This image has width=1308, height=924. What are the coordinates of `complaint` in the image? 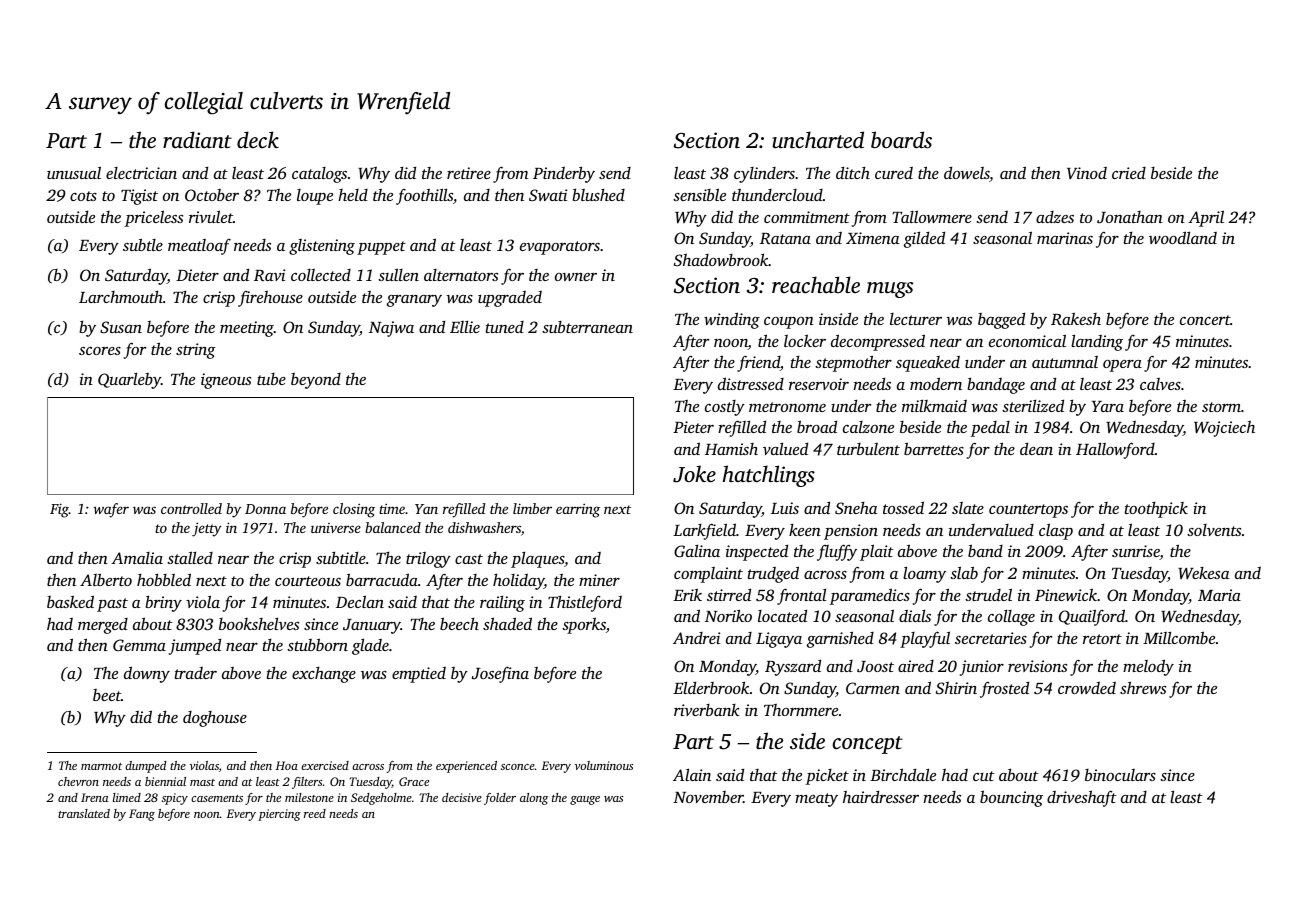 It's located at (708, 575).
